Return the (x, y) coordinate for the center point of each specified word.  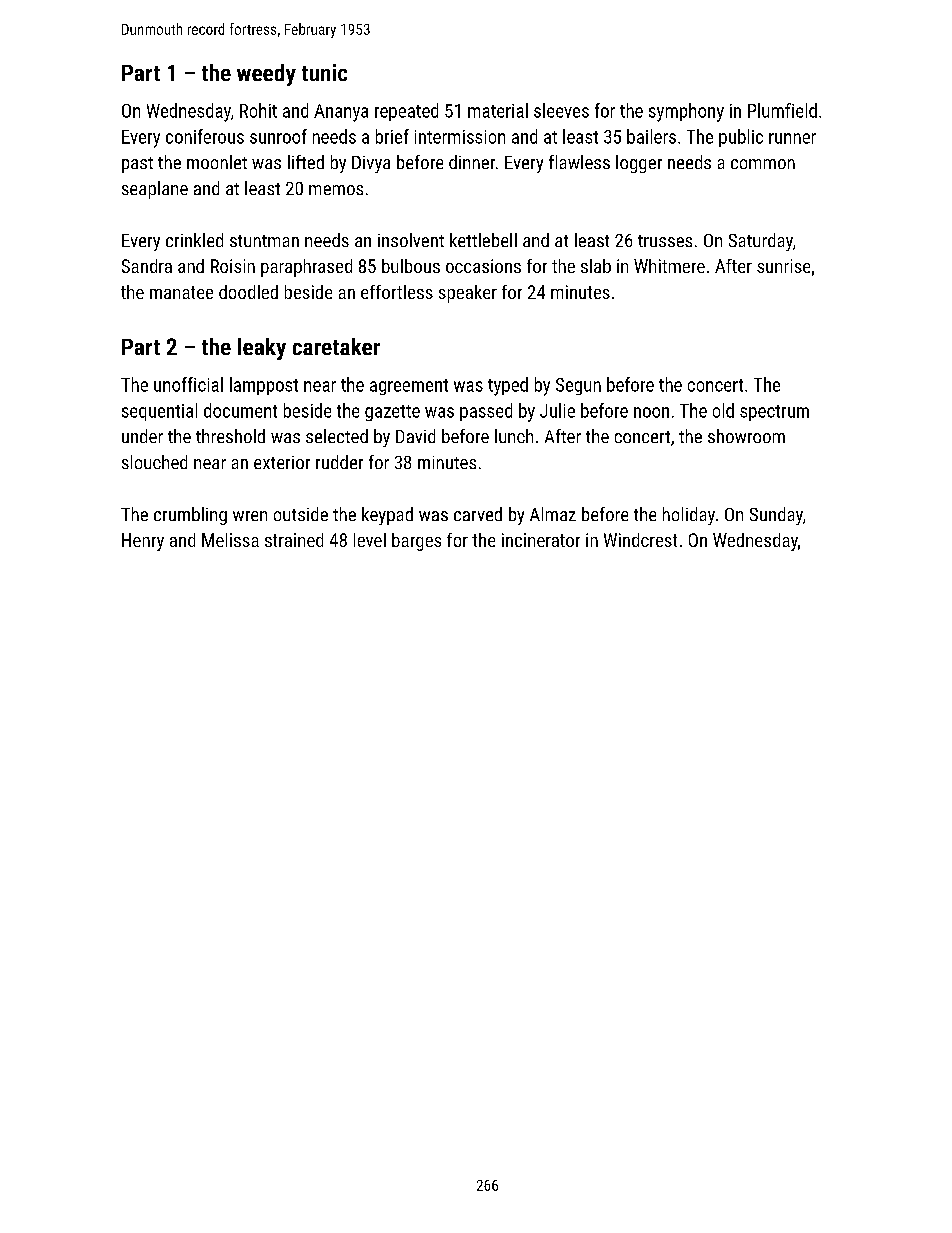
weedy (266, 75)
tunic (324, 72)
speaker (468, 294)
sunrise (783, 266)
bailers (651, 136)
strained (294, 540)
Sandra (147, 266)
